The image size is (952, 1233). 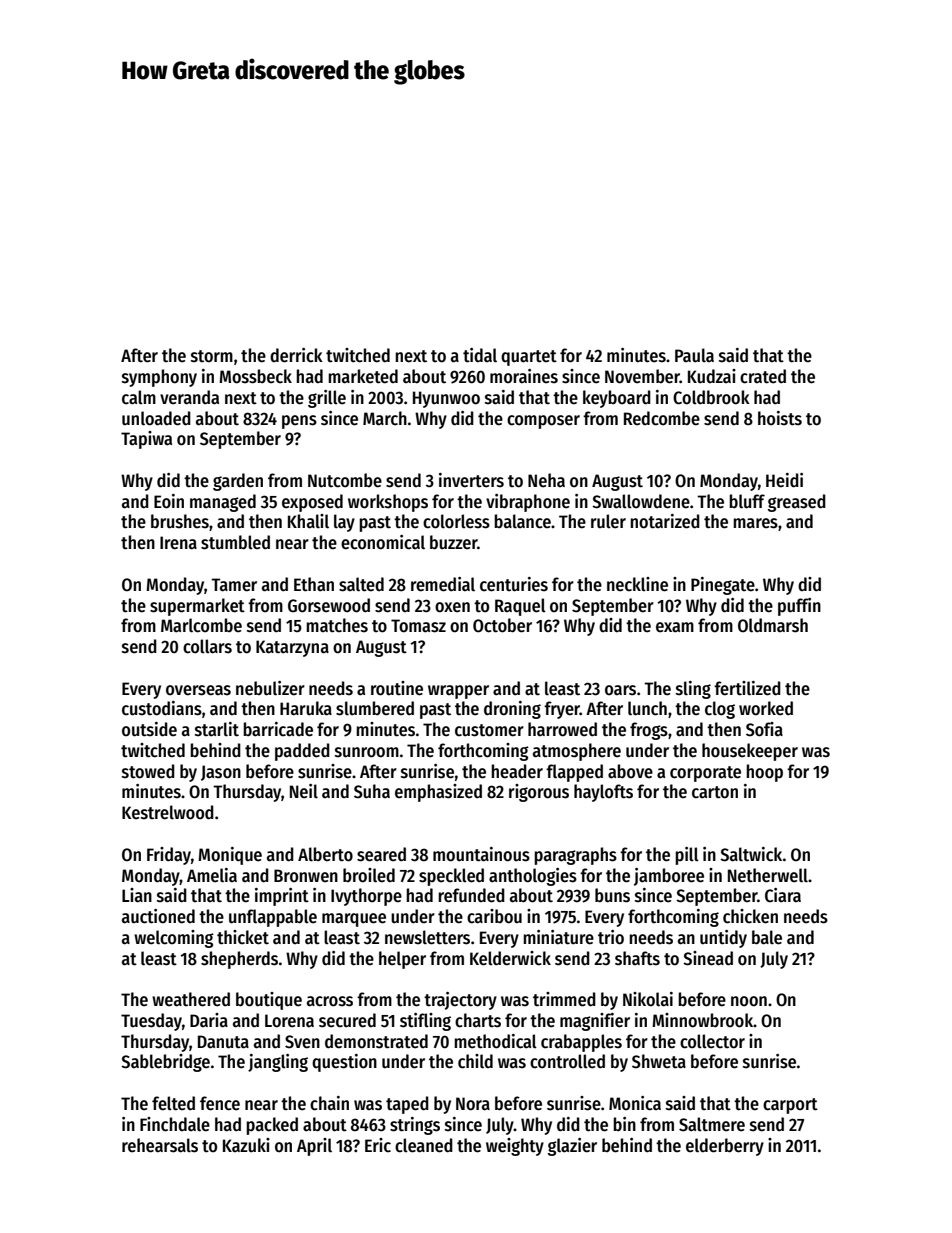 What do you see at coordinates (489, 730) in the image?
I see `customer` at bounding box center [489, 730].
